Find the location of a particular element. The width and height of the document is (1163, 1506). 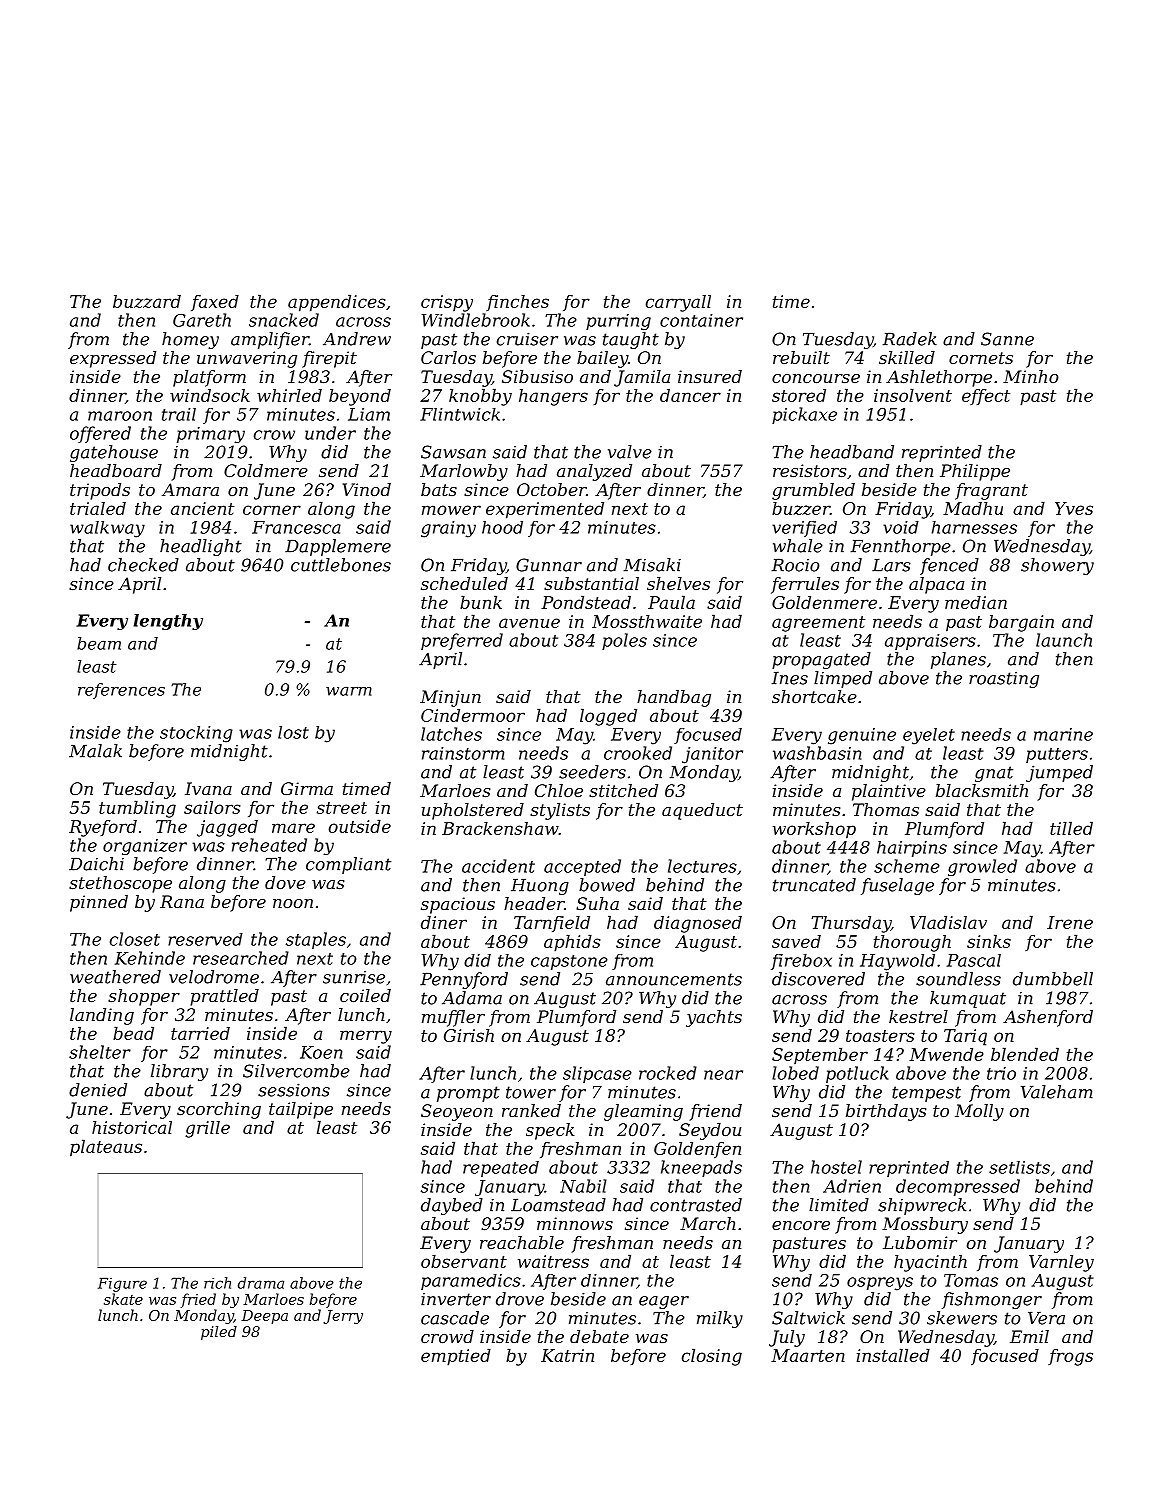

Suha is located at coordinates (597, 903).
